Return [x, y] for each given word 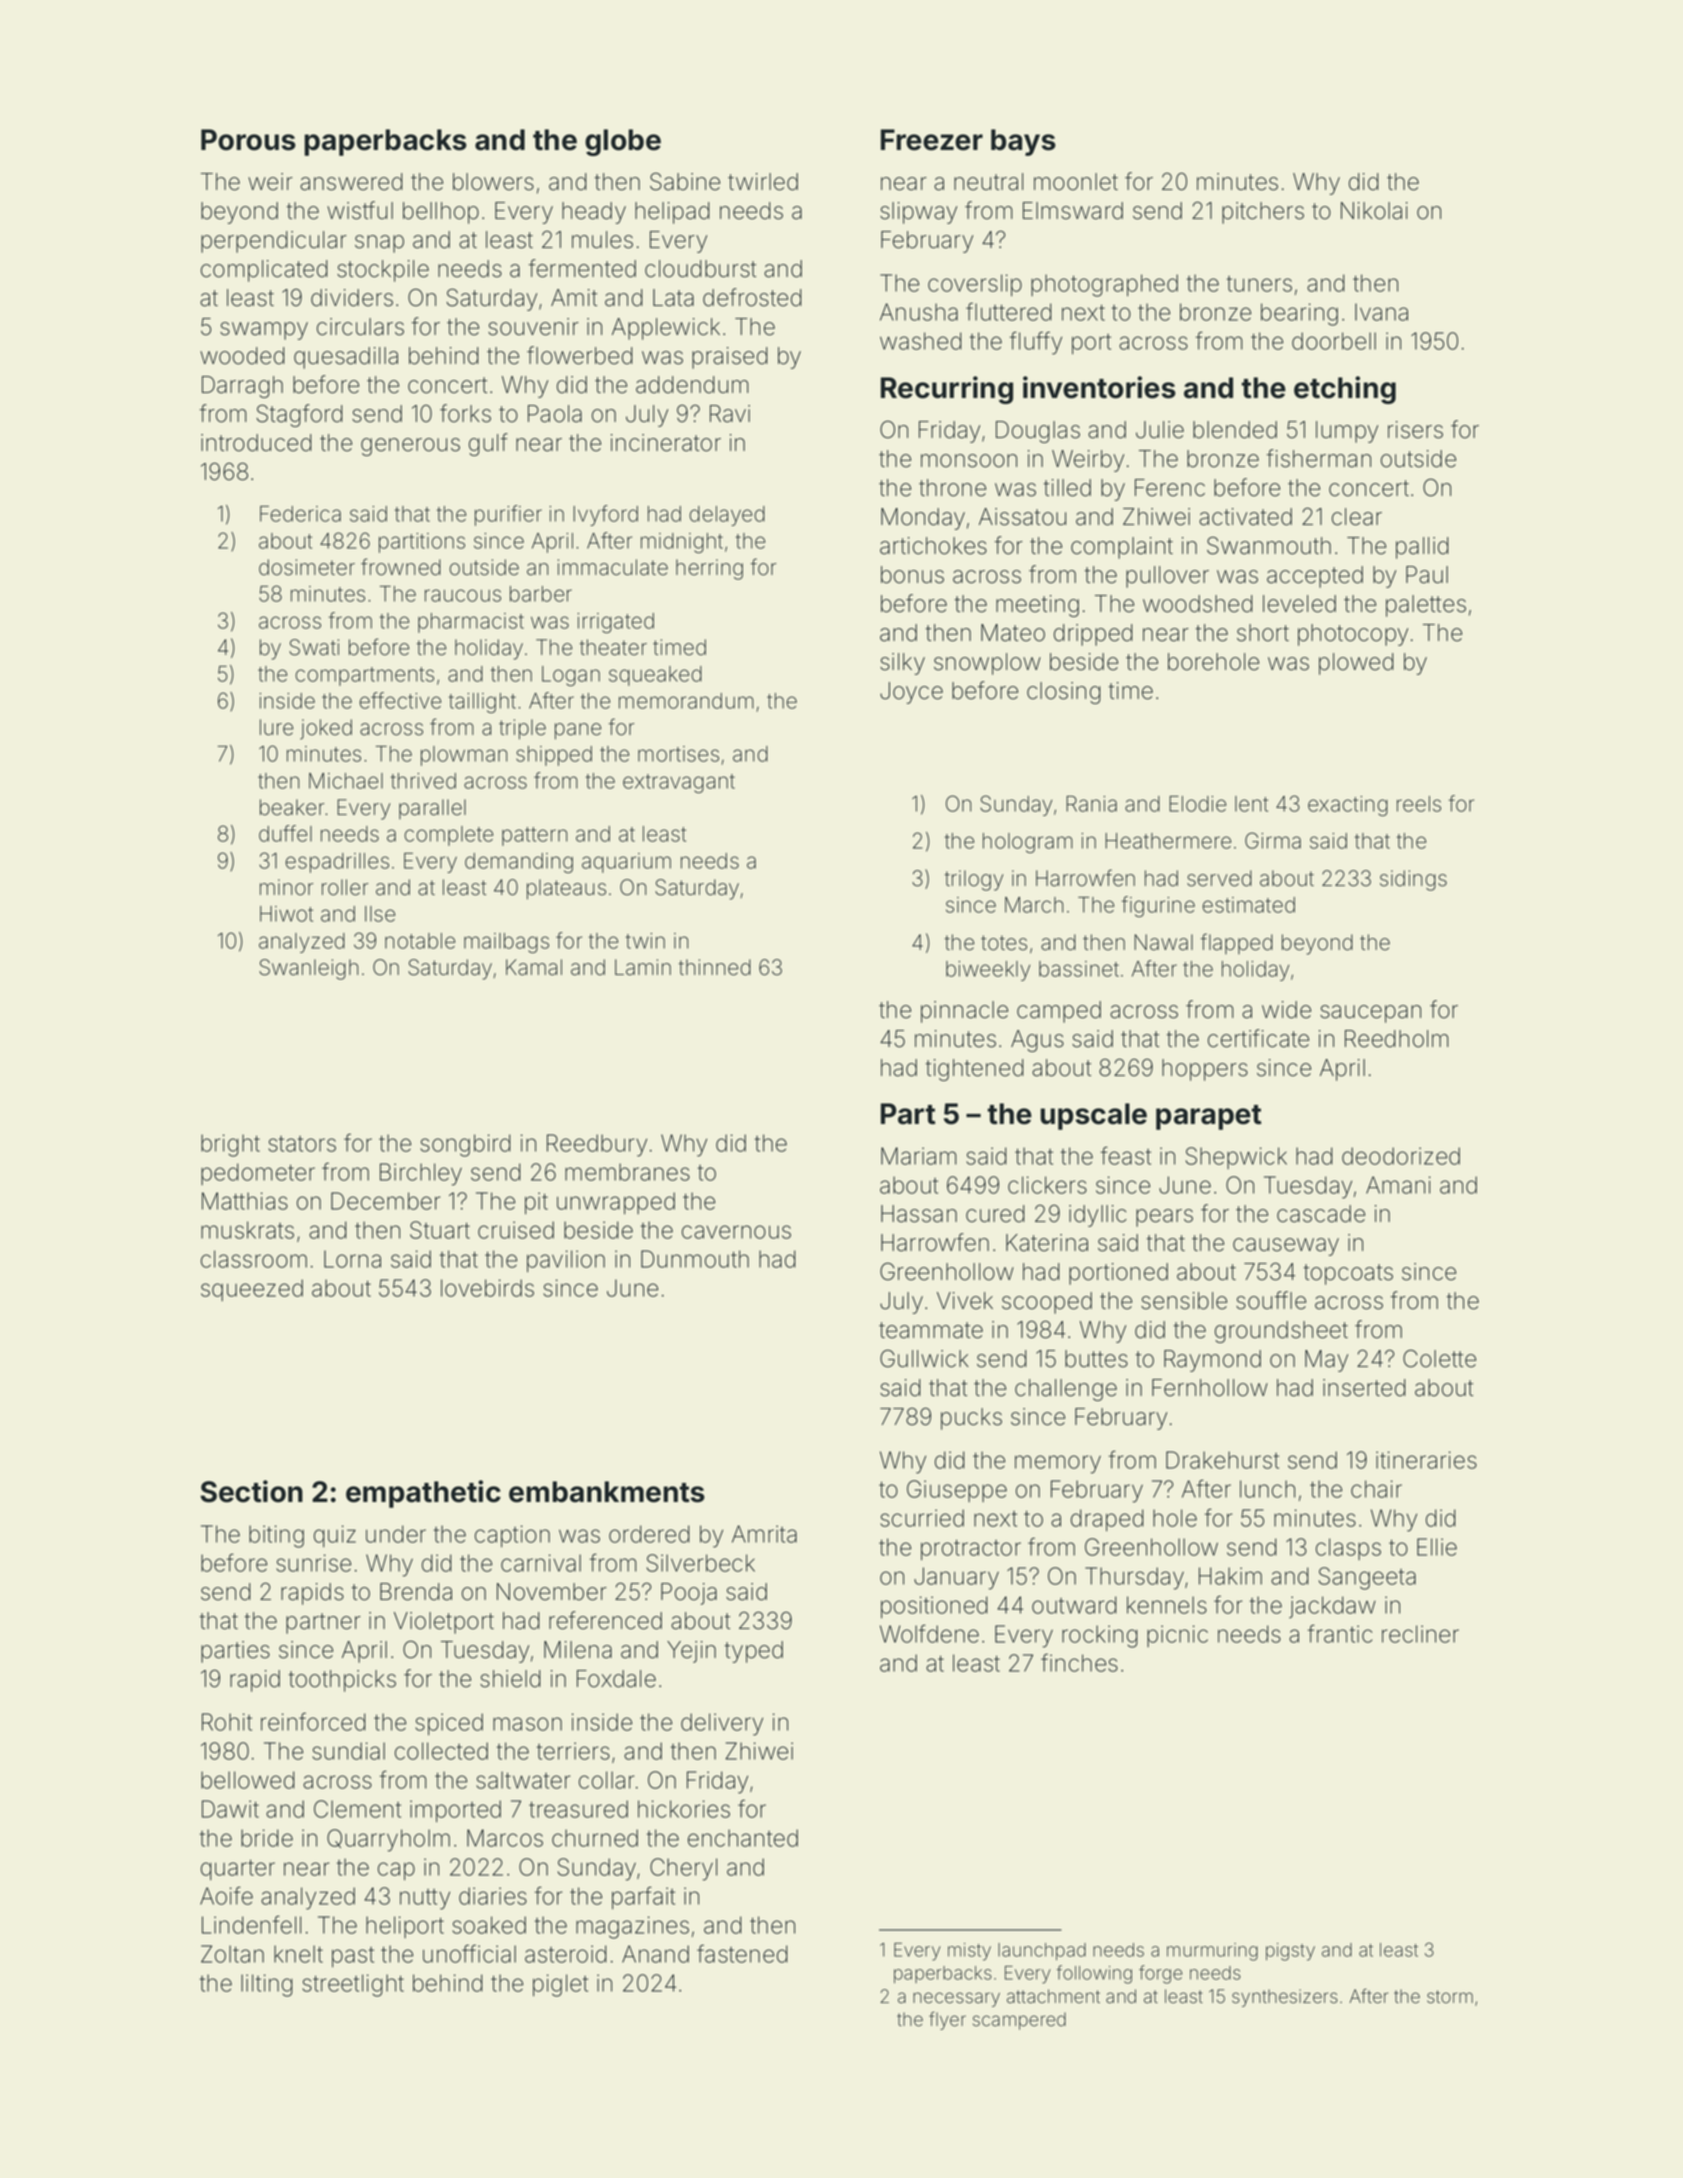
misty [969, 1952]
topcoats [1348, 1274]
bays [1023, 142]
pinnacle [964, 1012]
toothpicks [342, 1681]
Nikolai [1374, 211]
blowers [493, 182]
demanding [519, 863]
